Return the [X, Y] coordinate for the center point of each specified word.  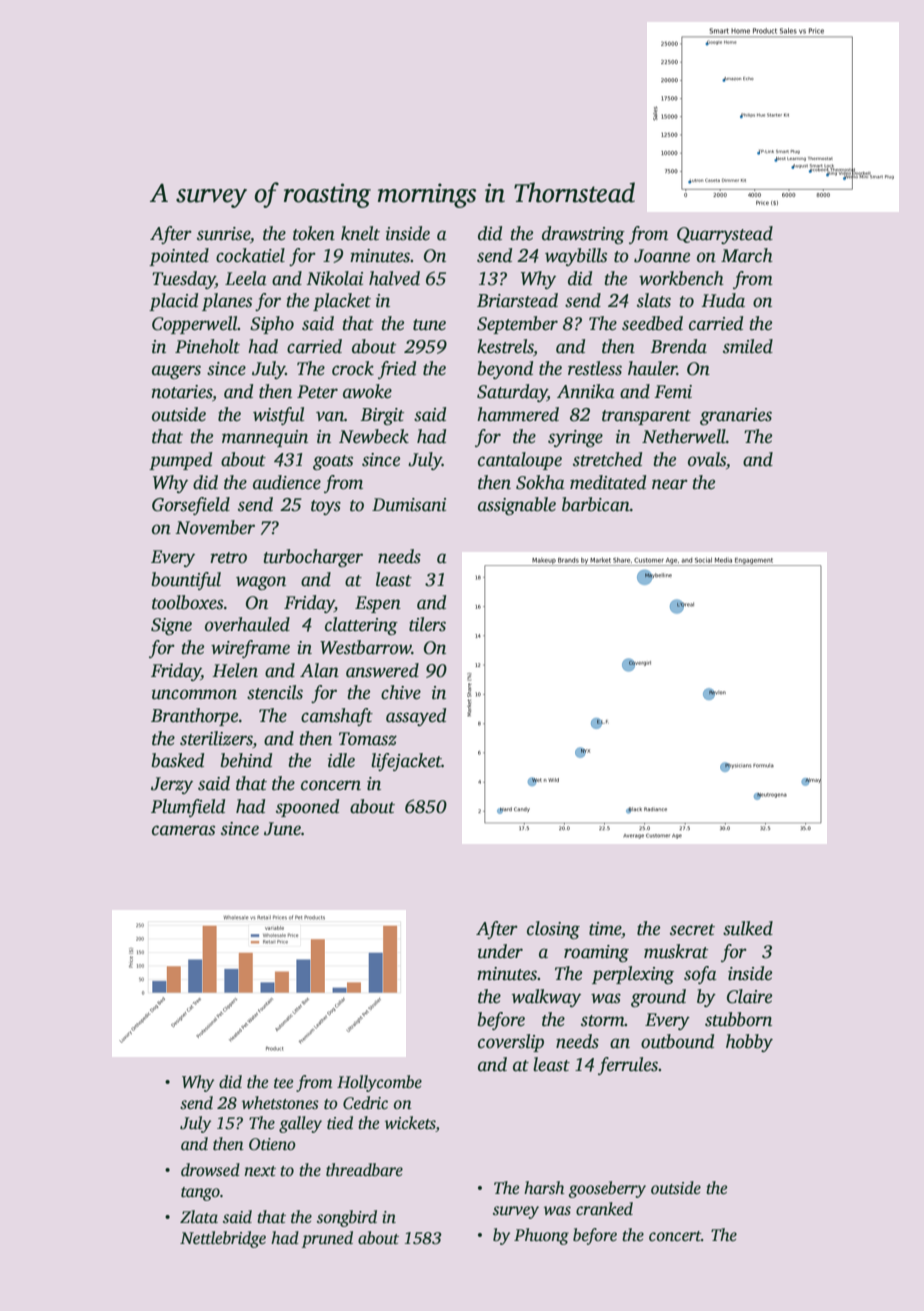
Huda [723, 300]
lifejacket [406, 762]
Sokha [540, 482]
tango [200, 1194]
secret [692, 930]
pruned [327, 1239]
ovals [707, 459]
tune [429, 325]
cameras [183, 830]
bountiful [186, 581]
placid [173, 302]
